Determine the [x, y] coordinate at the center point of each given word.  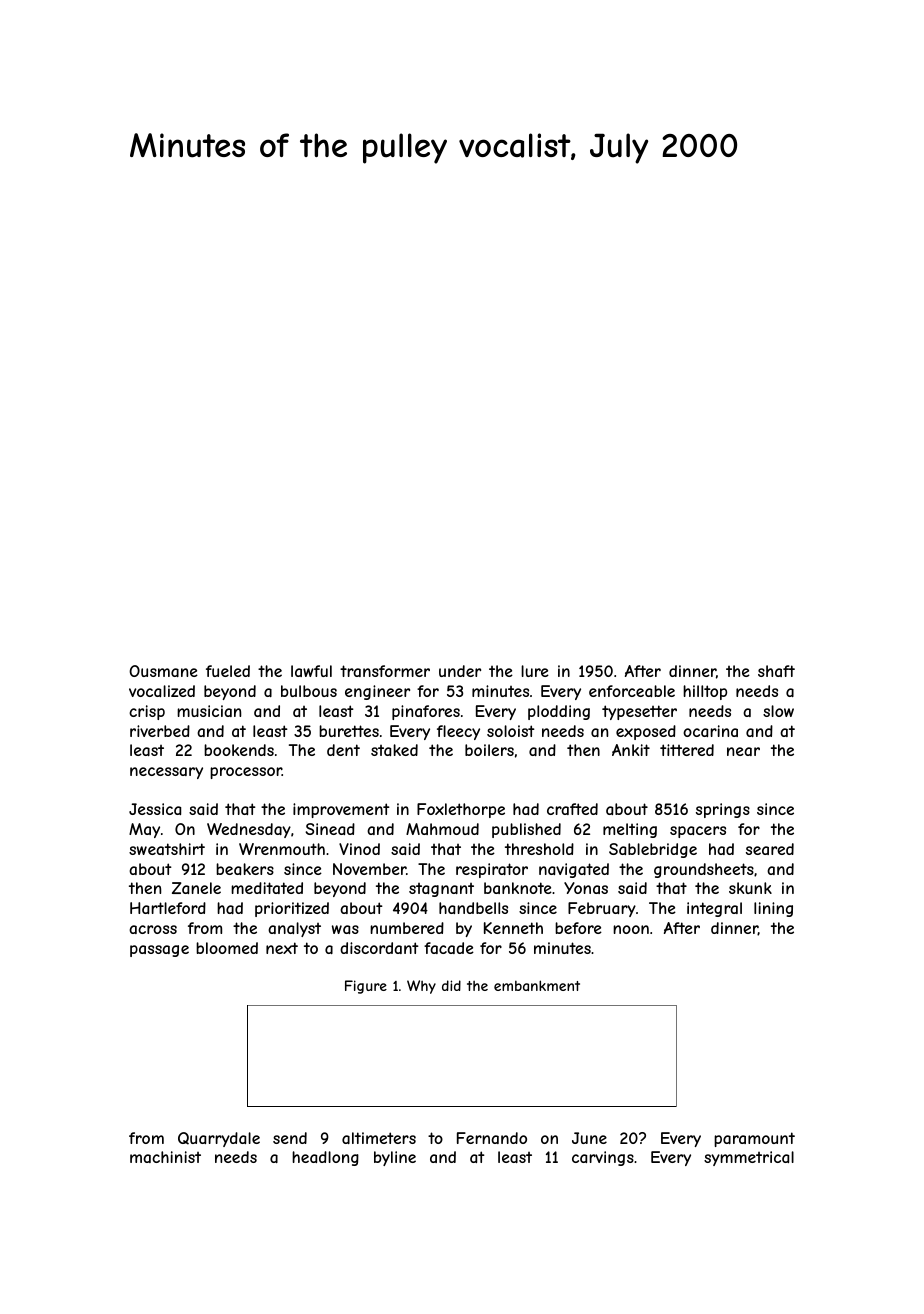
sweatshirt [167, 849]
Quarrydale [219, 1139]
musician [209, 711]
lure [535, 671]
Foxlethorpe [461, 810]
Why [421, 987]
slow [778, 711]
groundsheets [704, 870]
